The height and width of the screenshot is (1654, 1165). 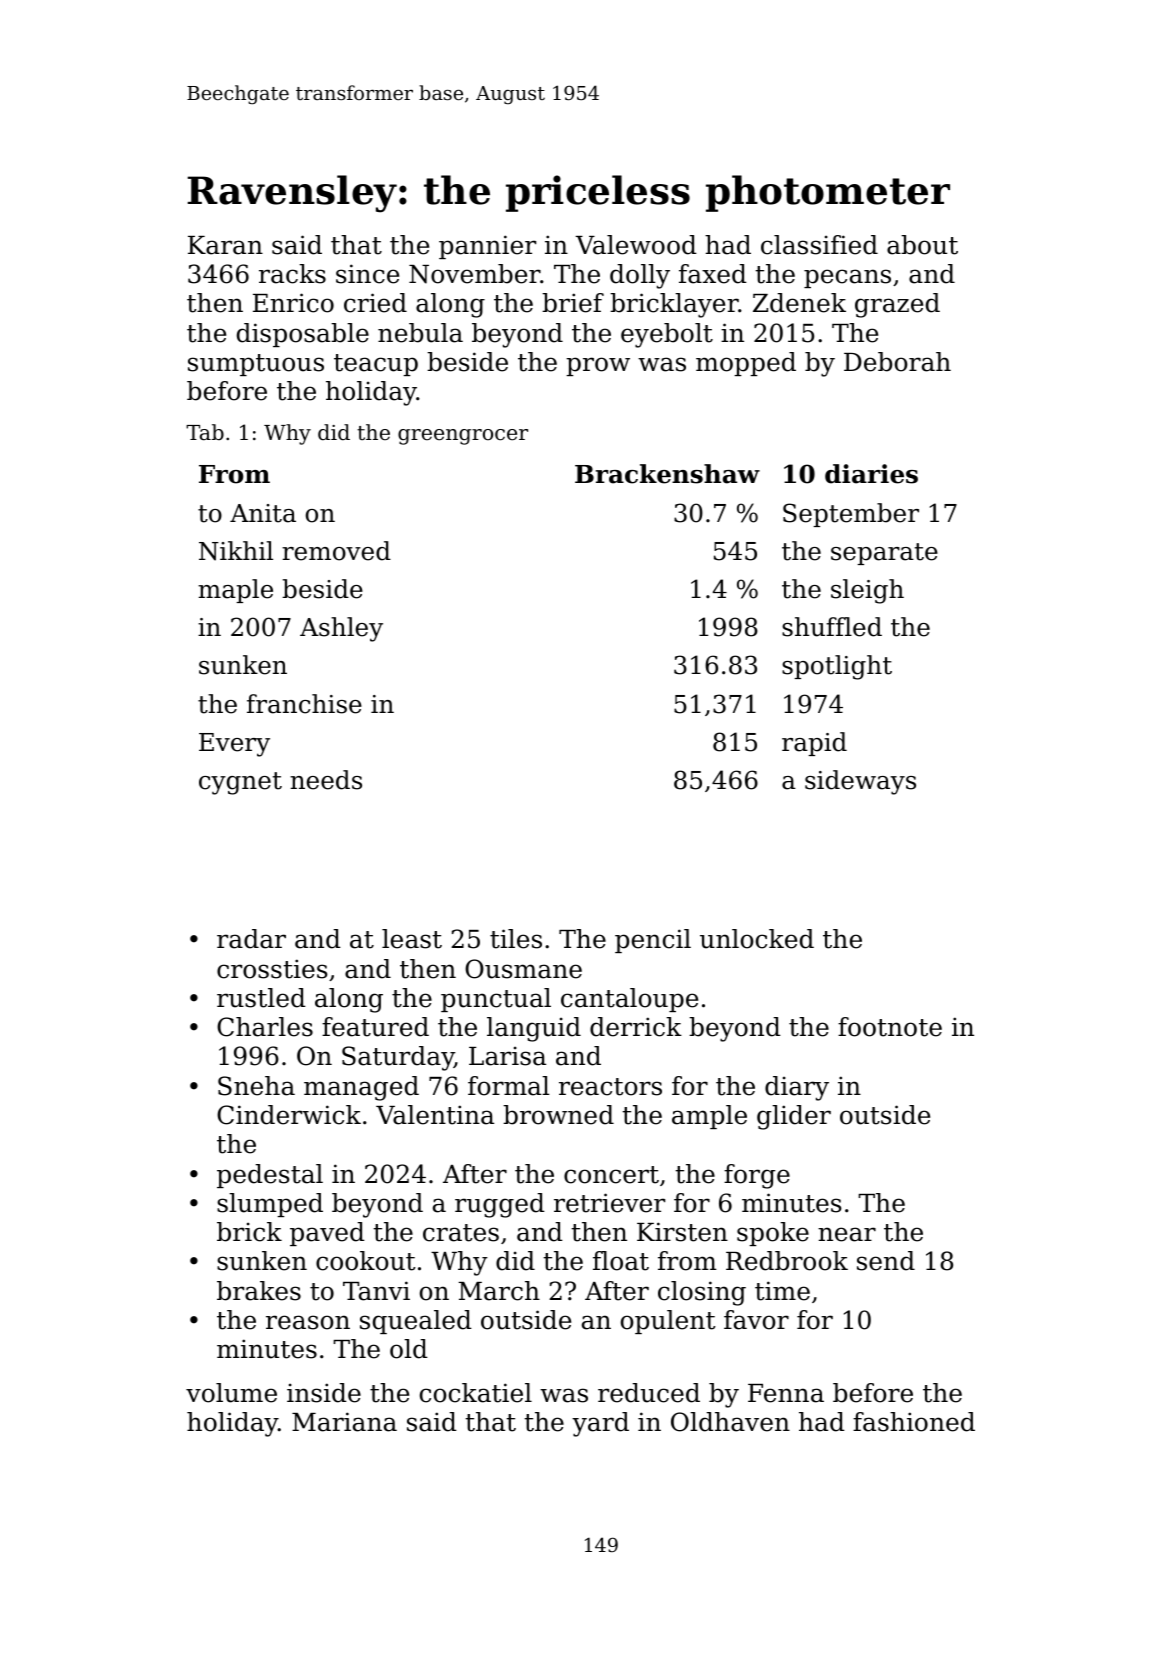 I want to click on tiles, so click(x=516, y=939).
